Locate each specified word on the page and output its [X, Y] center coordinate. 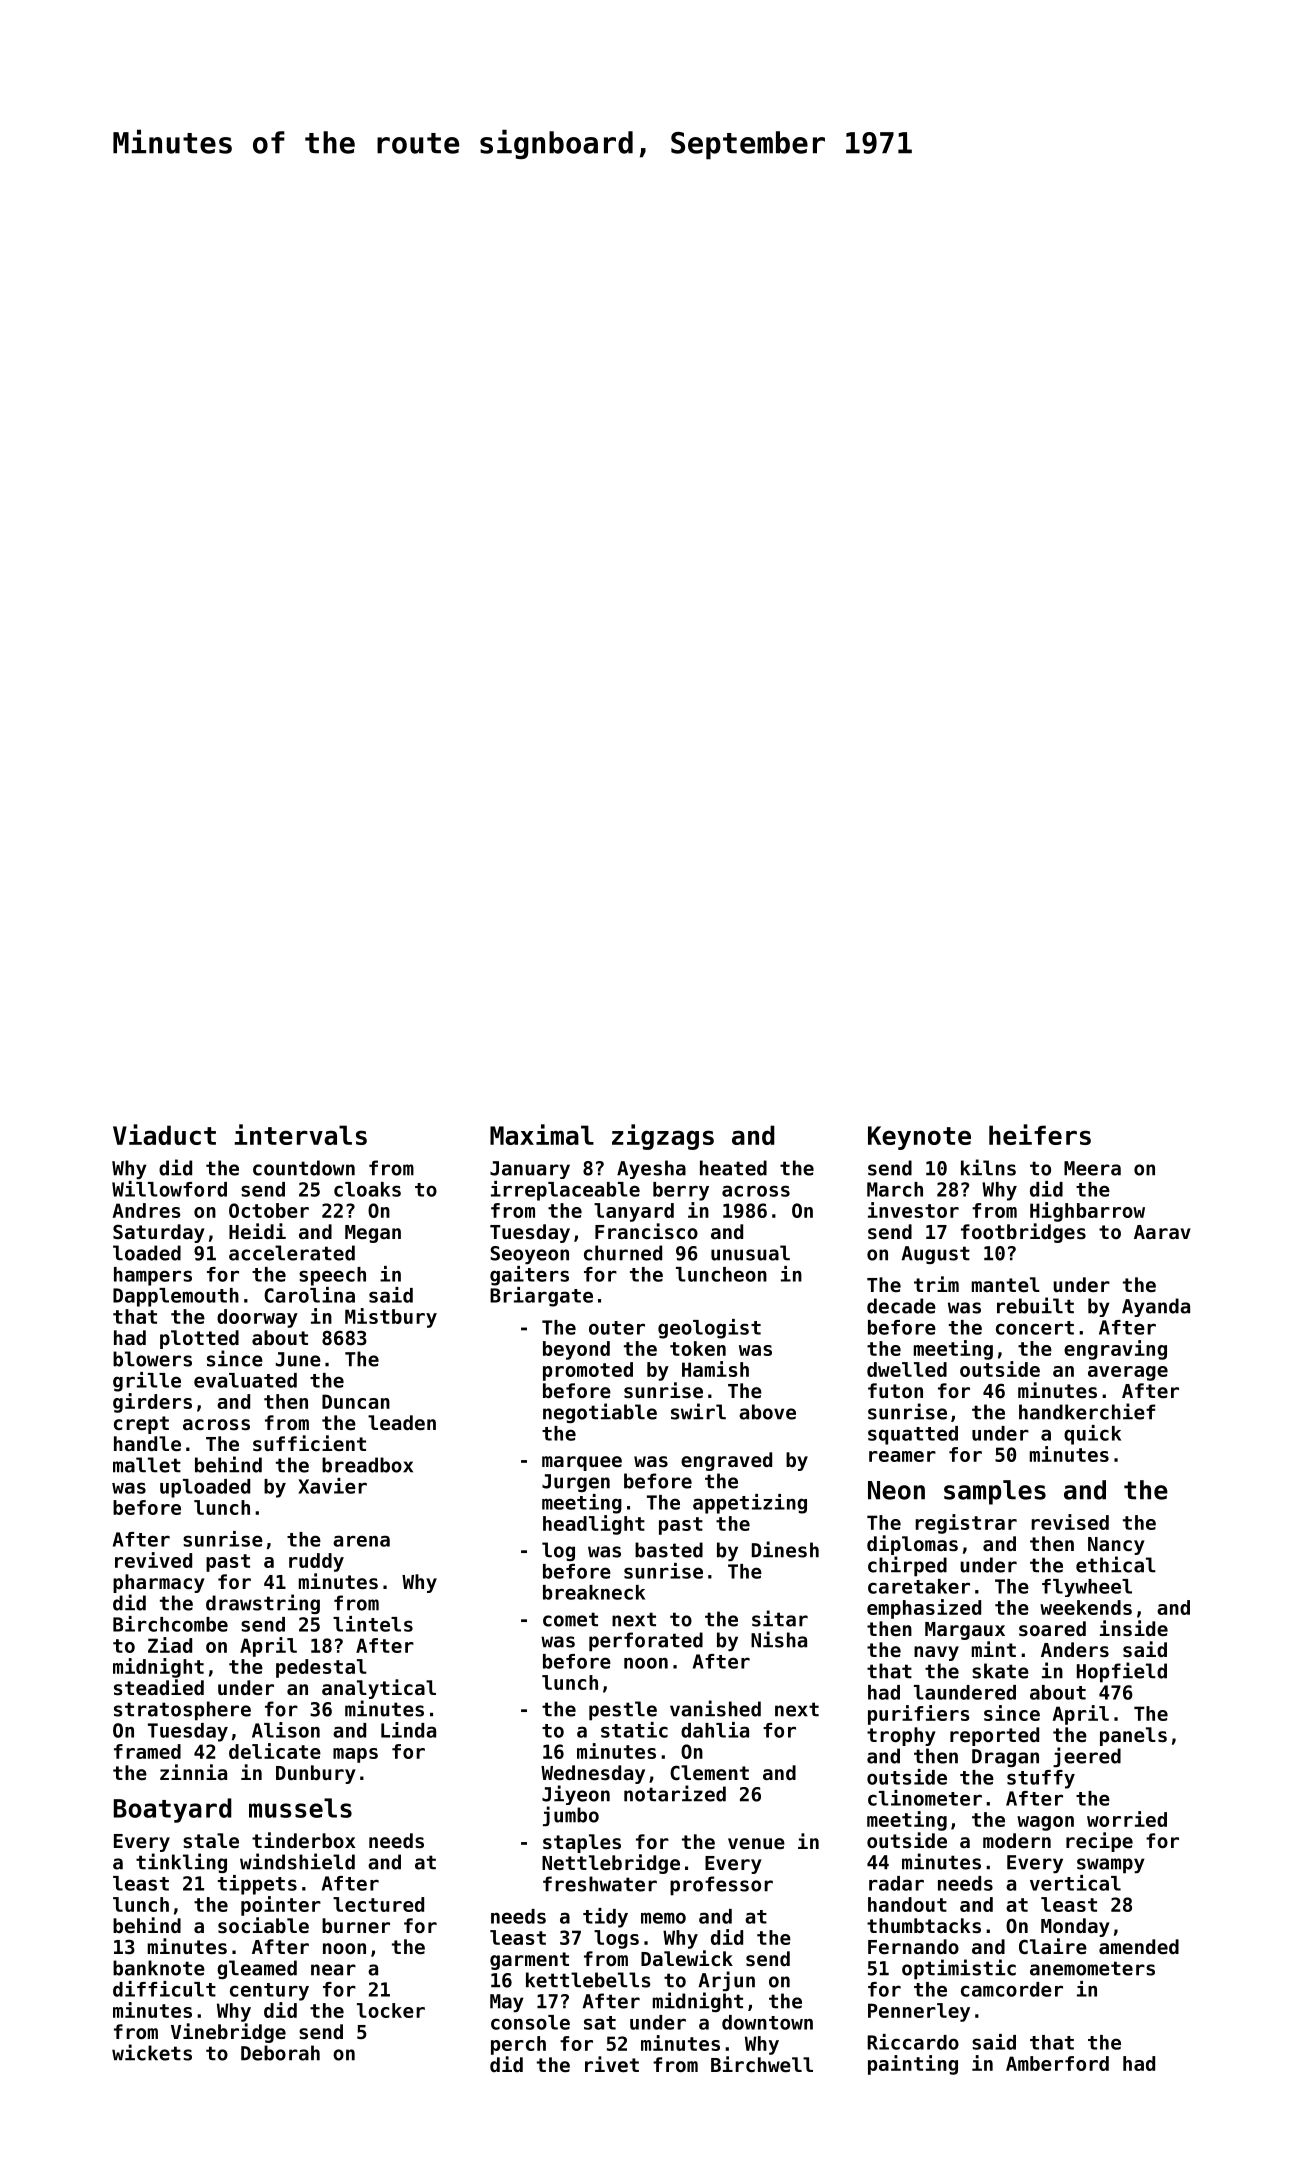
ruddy [316, 1562]
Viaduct [164, 1134]
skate [1000, 1671]
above [767, 1412]
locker [391, 2010]
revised [1070, 1522]
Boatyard [173, 1810]
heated [733, 1168]
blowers [152, 1359]
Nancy [1116, 1546]
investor [913, 1210]
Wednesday [593, 1774]
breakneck [594, 1592]
